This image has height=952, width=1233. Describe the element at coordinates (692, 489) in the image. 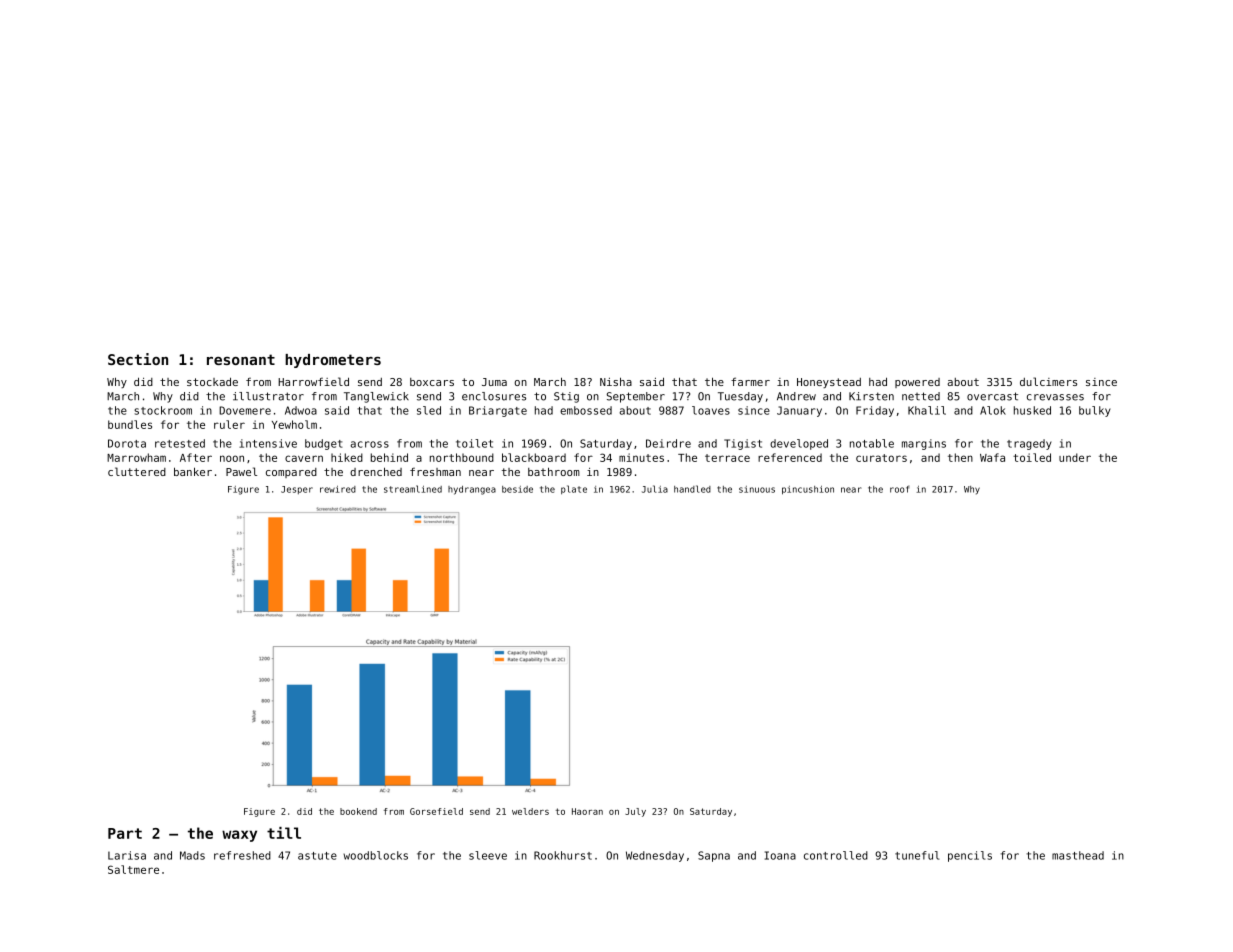

I see `handled` at that location.
